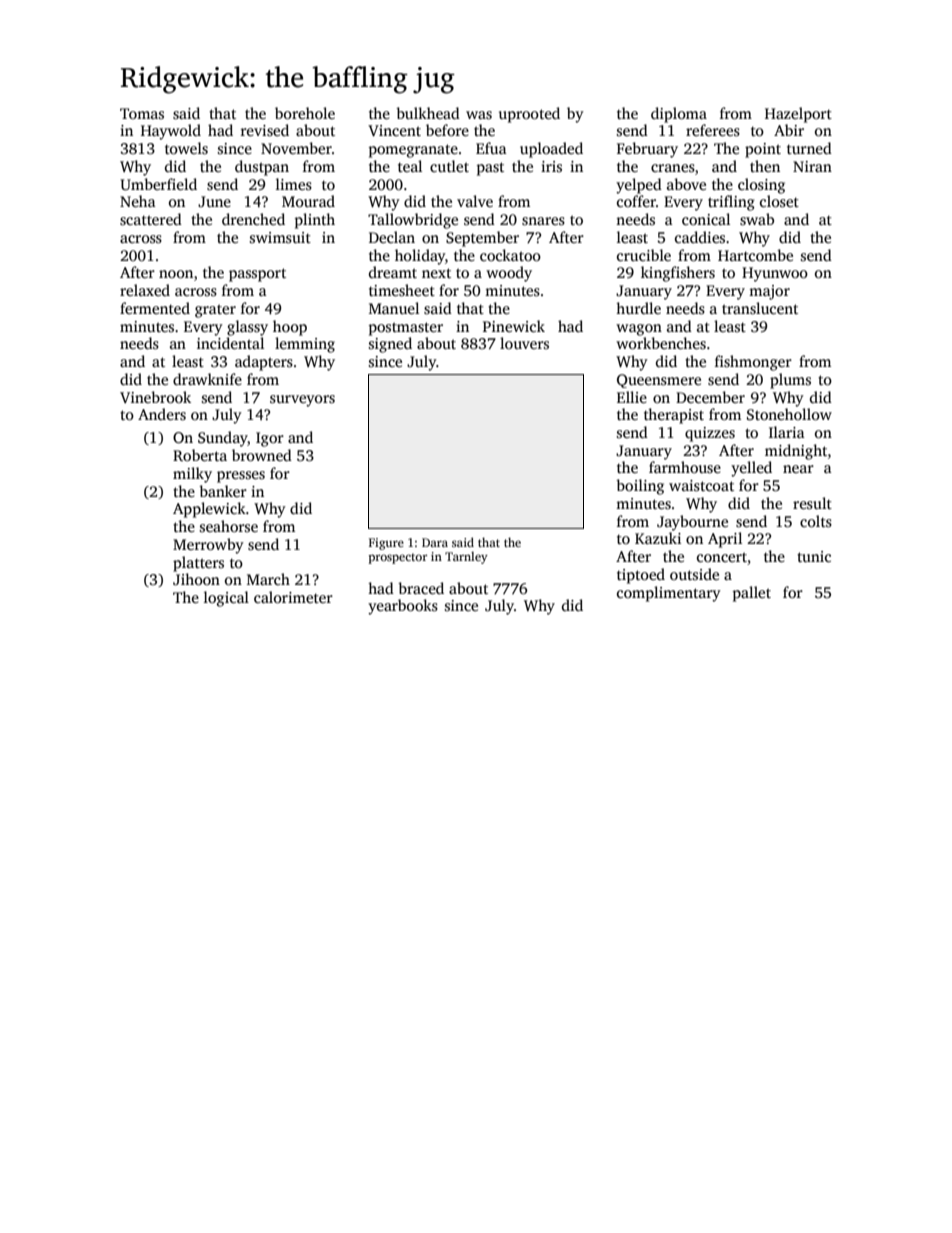 The height and width of the screenshot is (1233, 952). I want to click on workbenches, so click(661, 343).
